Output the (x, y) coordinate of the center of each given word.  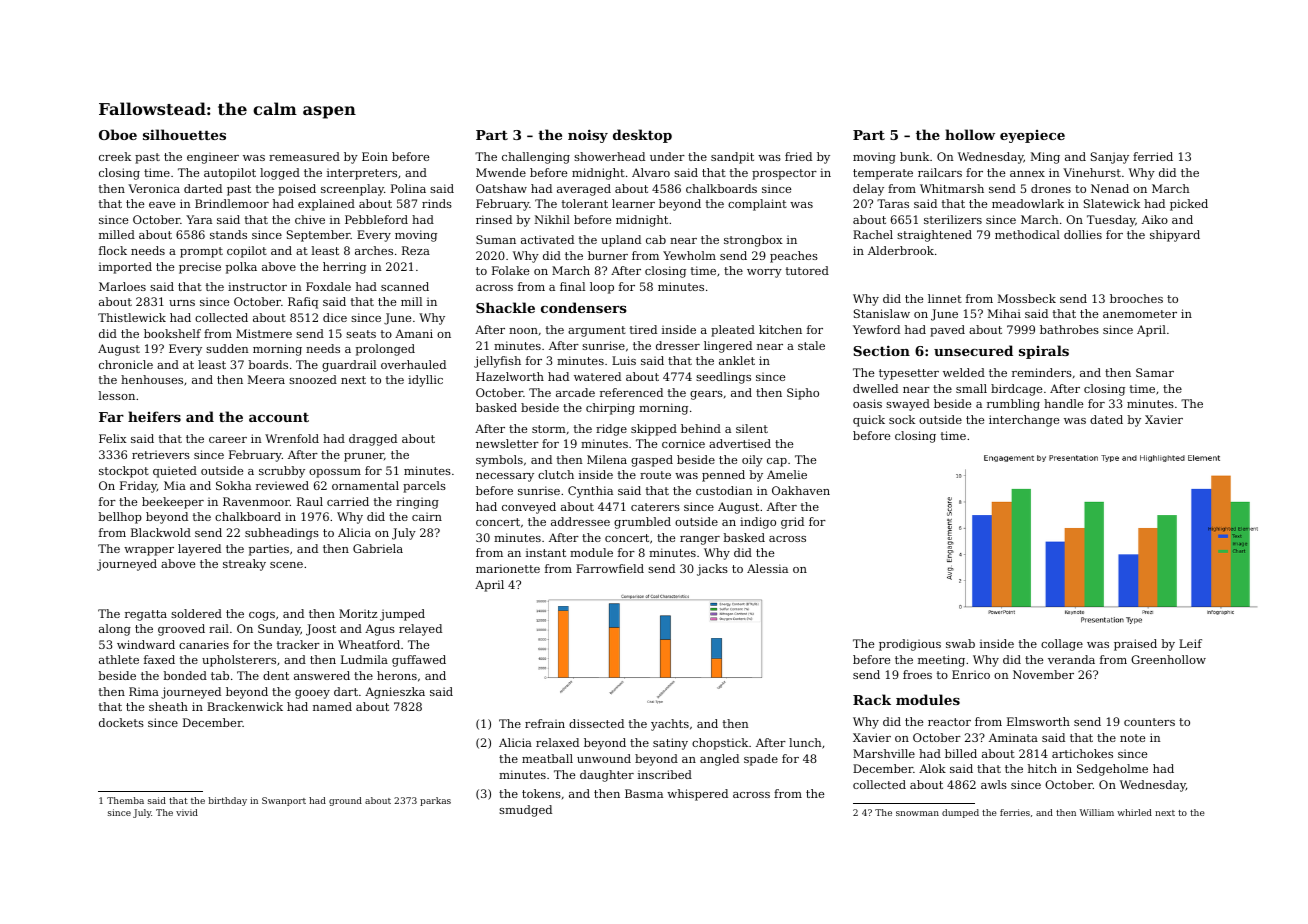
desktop (642, 136)
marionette (508, 568)
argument (597, 331)
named (332, 706)
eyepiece (1032, 136)
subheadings (282, 534)
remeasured (304, 156)
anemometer (1140, 314)
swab (960, 643)
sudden (227, 348)
